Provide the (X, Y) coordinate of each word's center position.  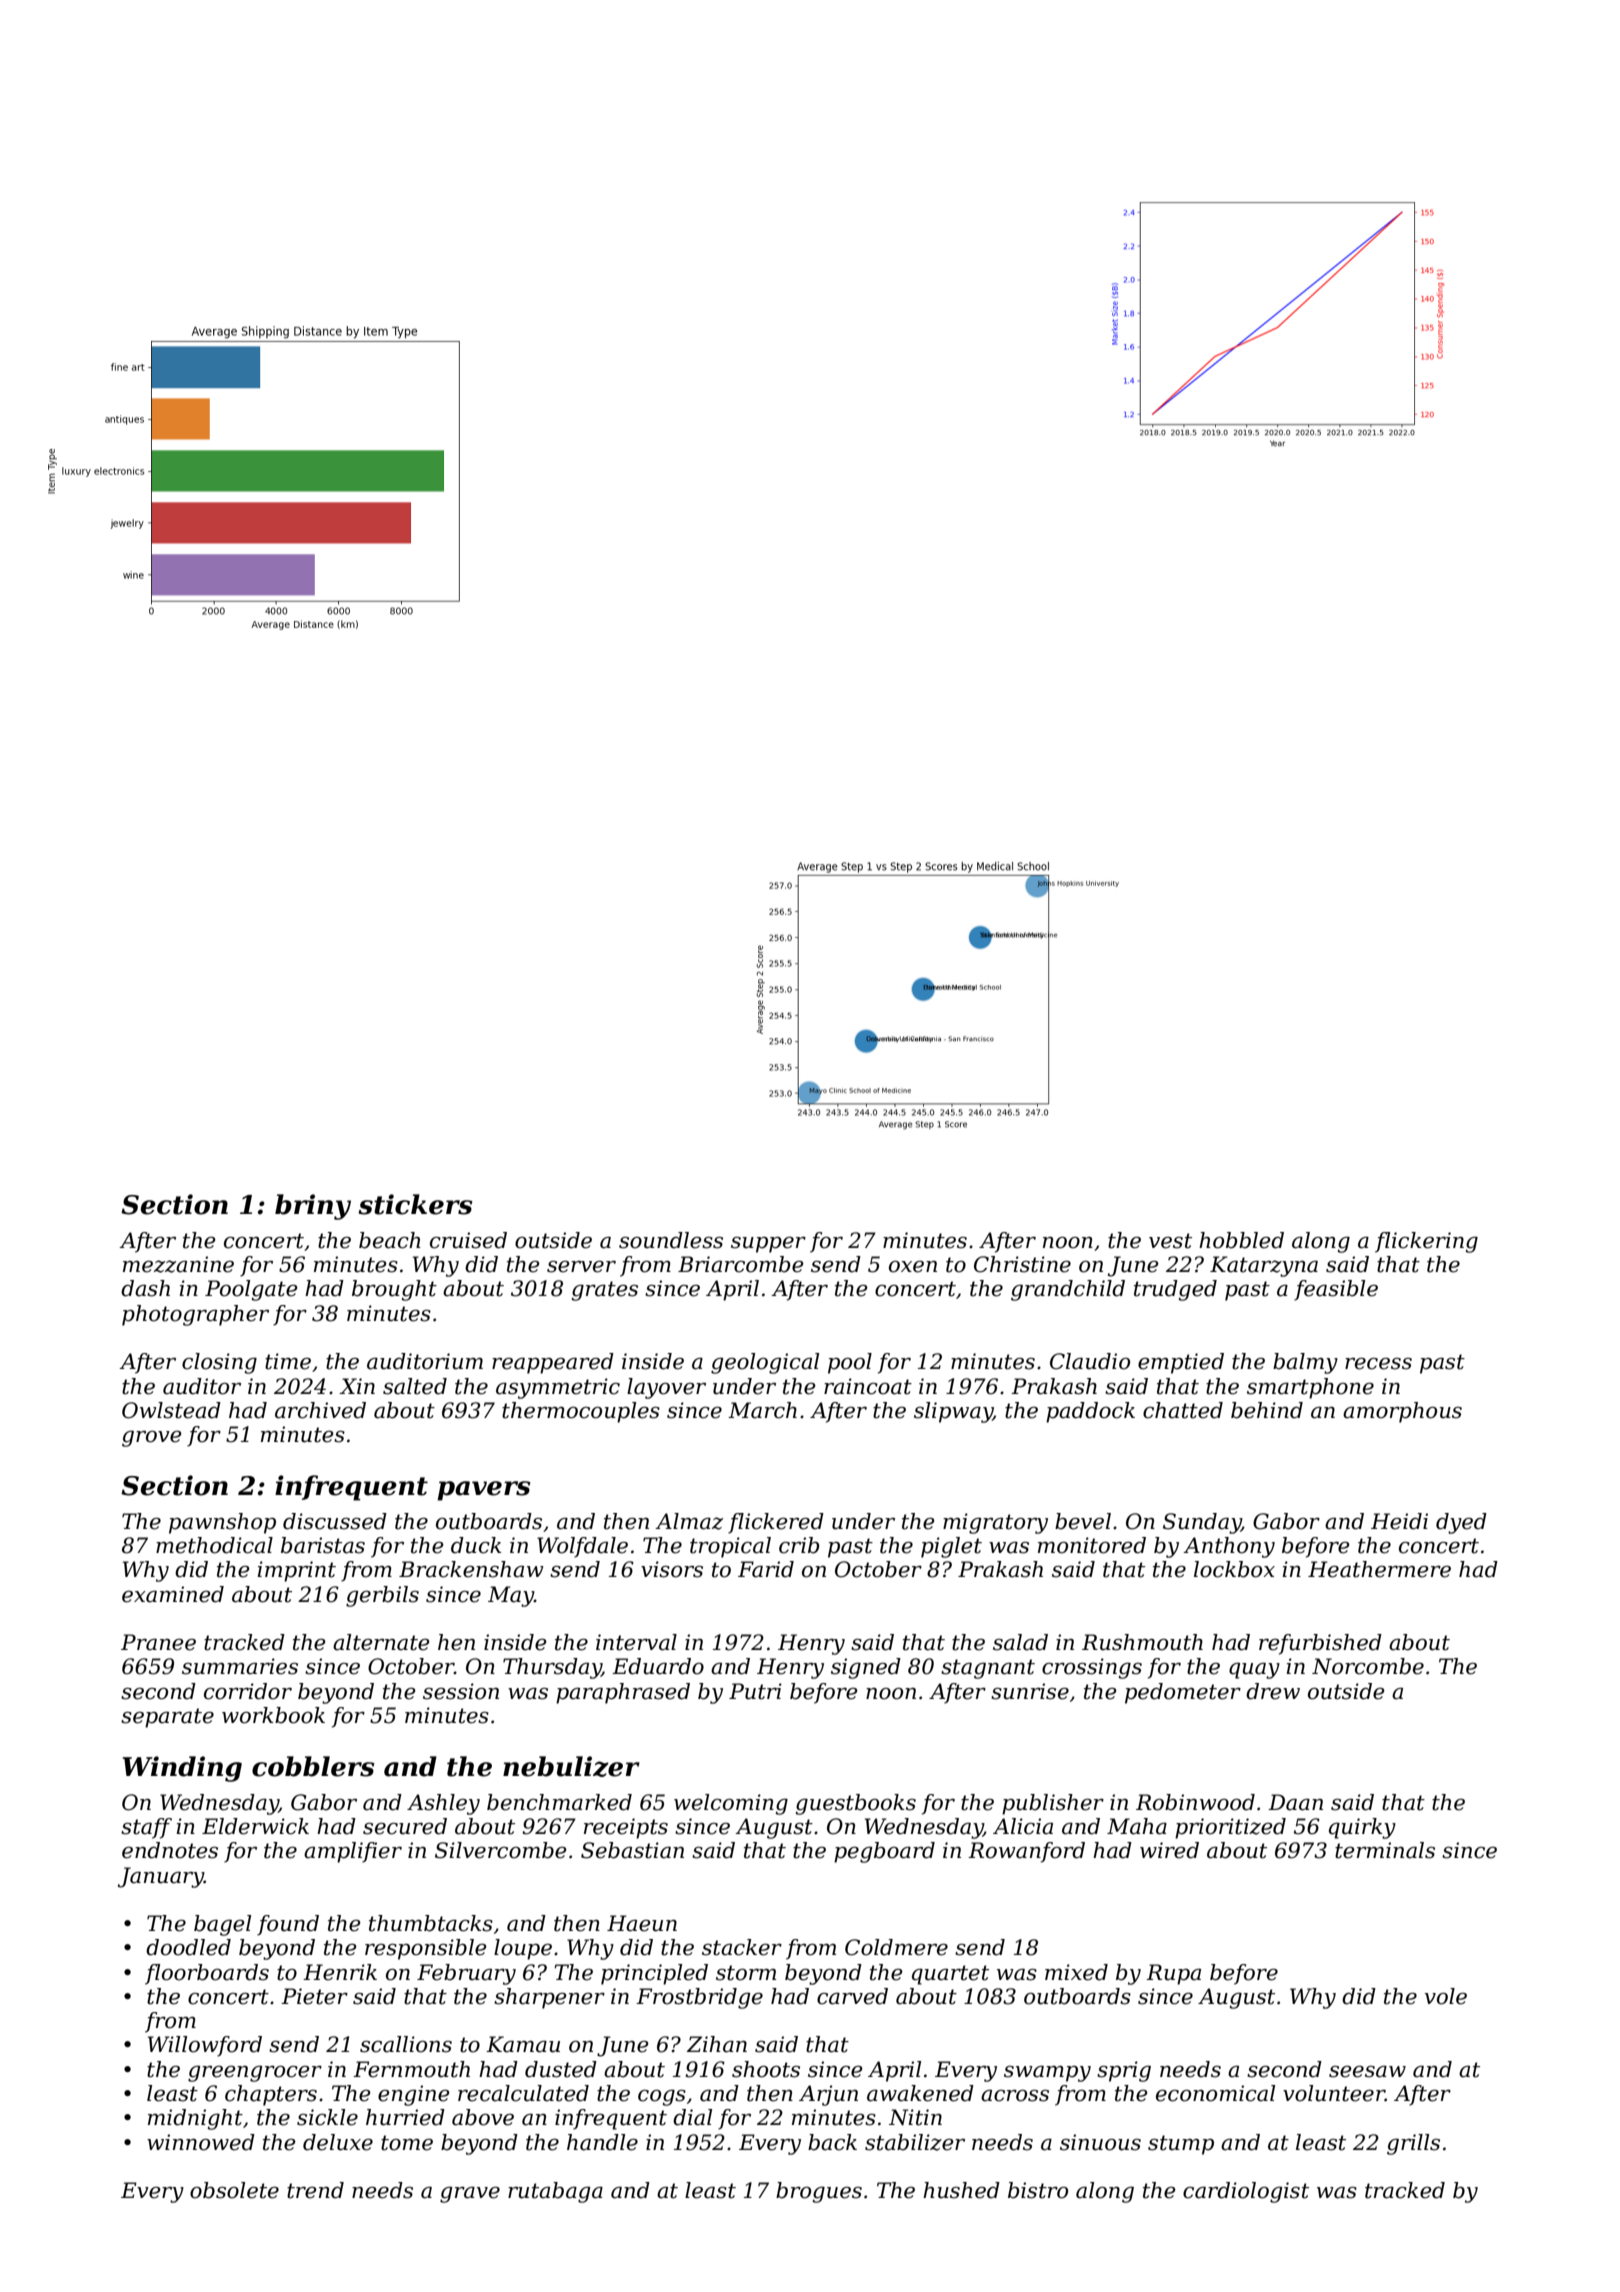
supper (768, 1244)
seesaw (1367, 2071)
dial (692, 2117)
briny (313, 1207)
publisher (1053, 1804)
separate (167, 1718)
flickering (1426, 1242)
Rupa (1173, 1974)
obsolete (234, 2190)
